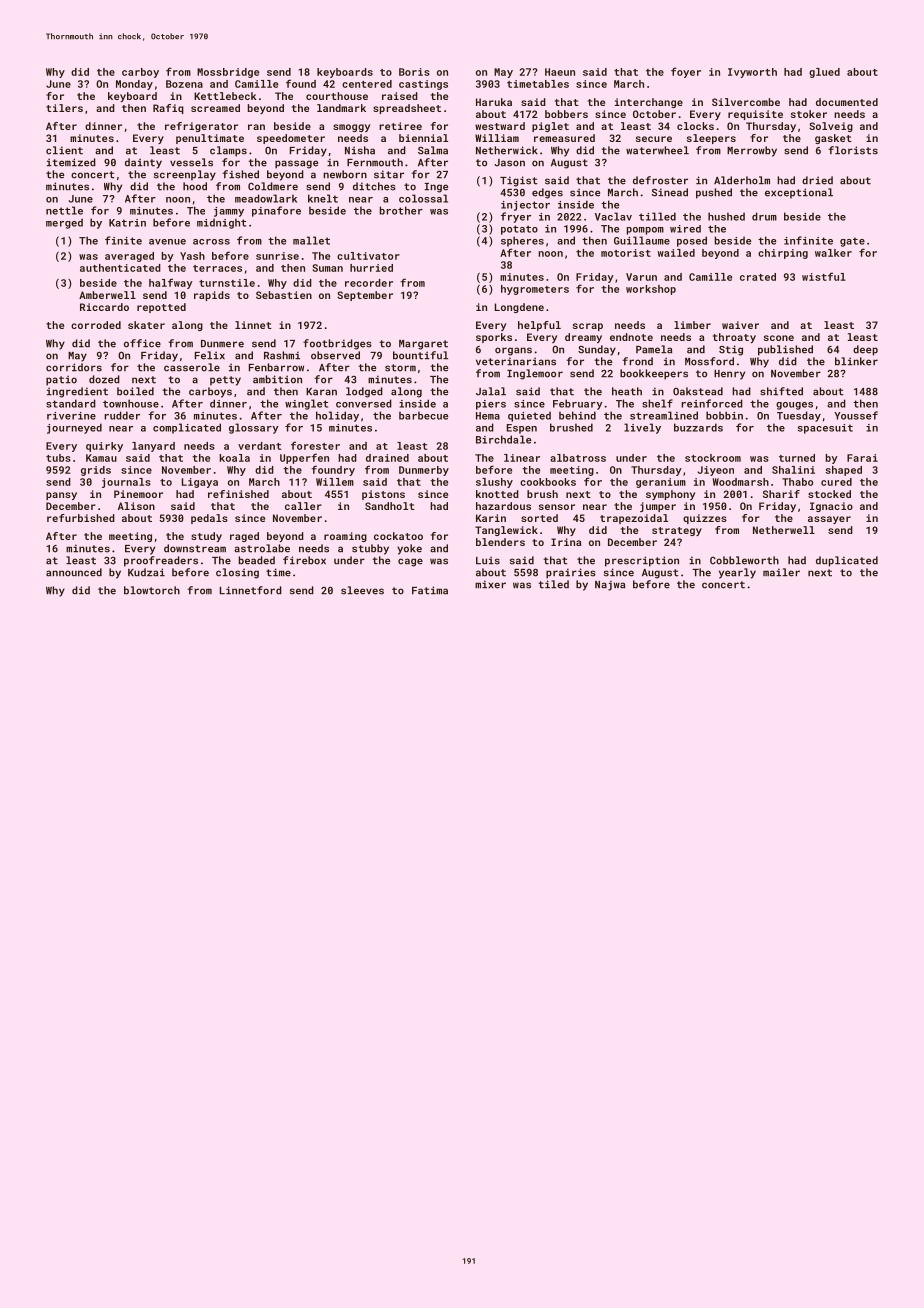  Describe the element at coordinates (229, 212) in the image. I see `jammy` at that location.
